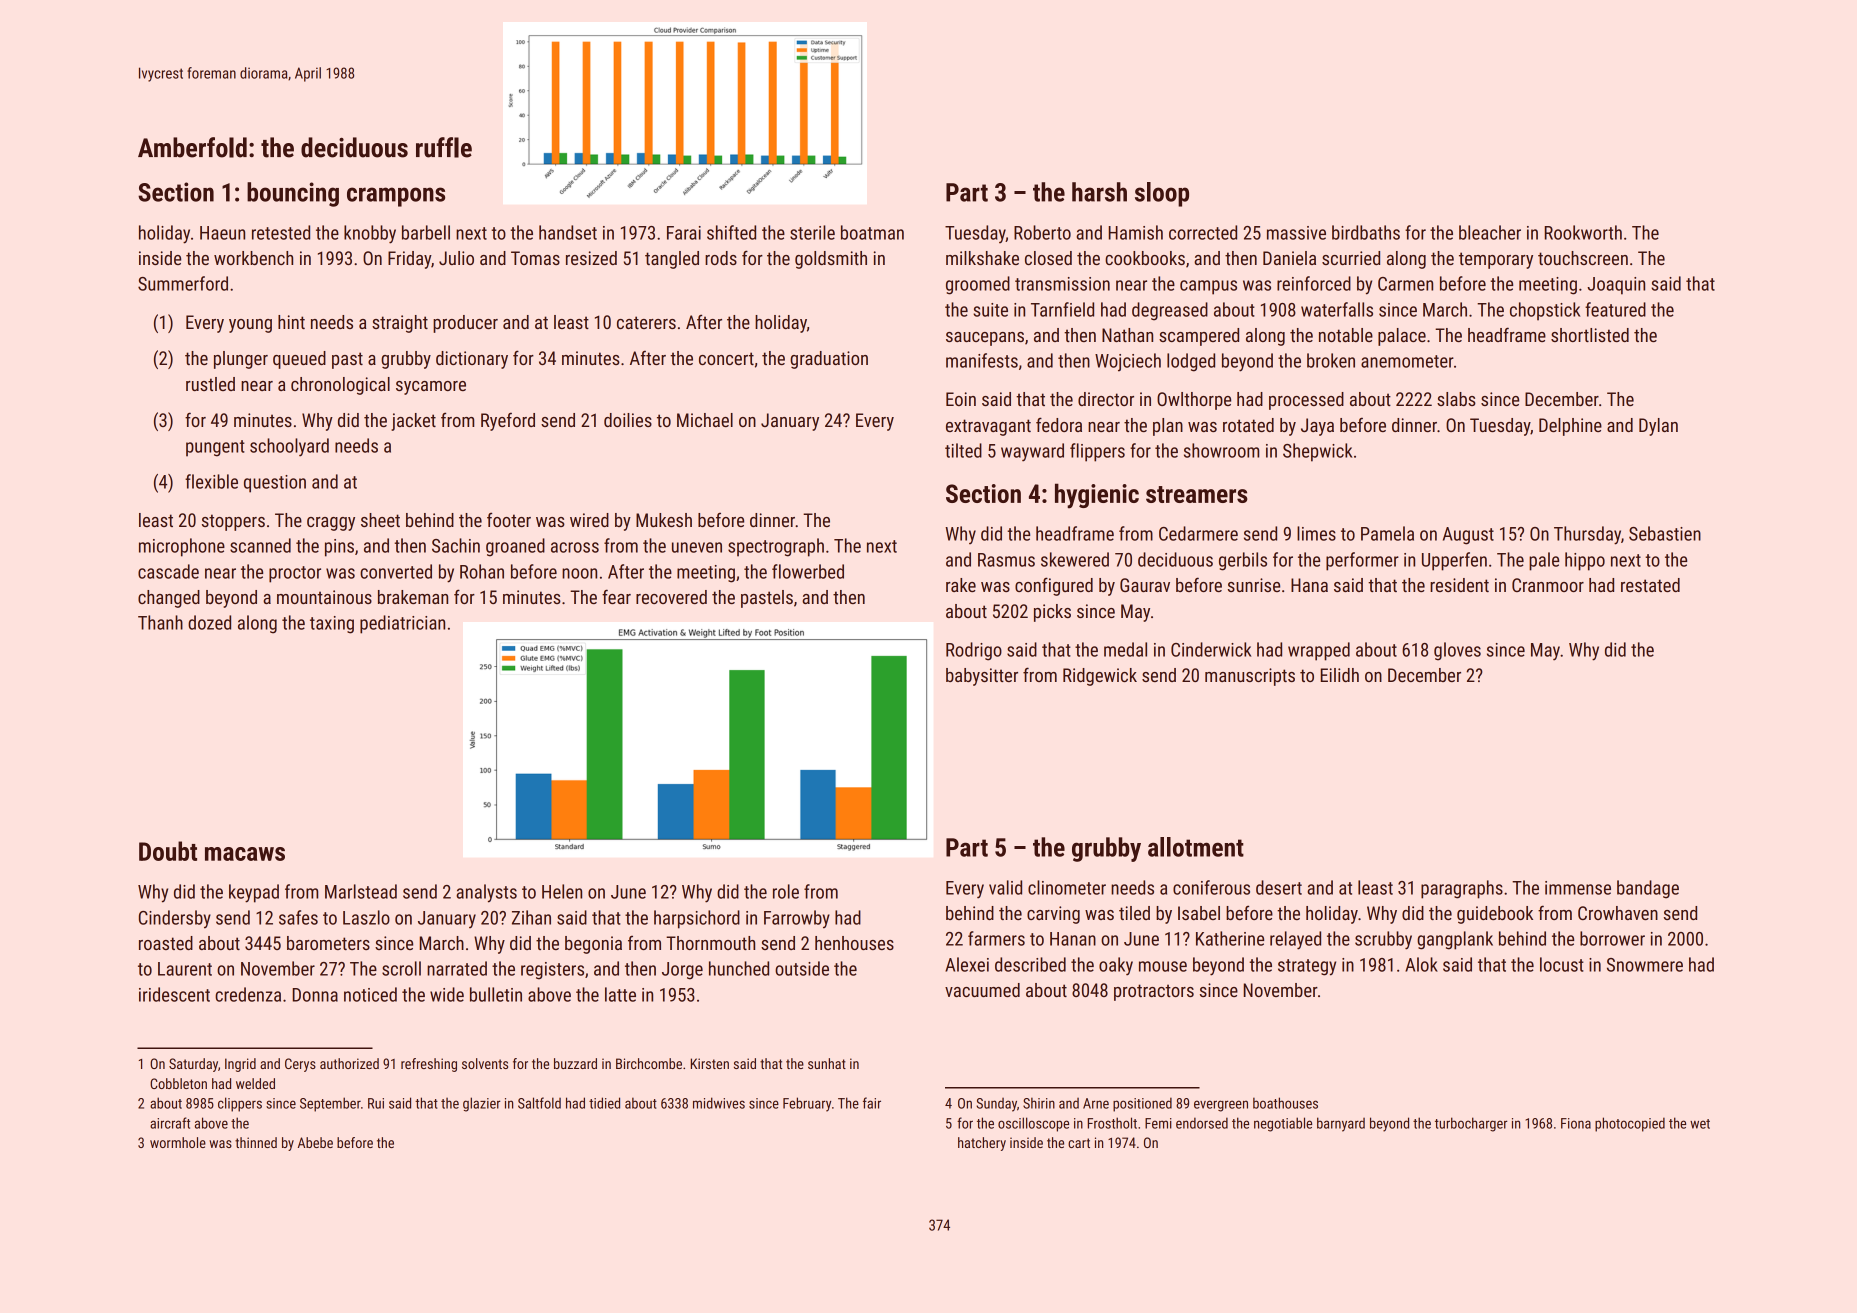 Image resolution: width=1857 pixels, height=1313 pixels. I want to click on Rookworth, so click(1583, 232).
